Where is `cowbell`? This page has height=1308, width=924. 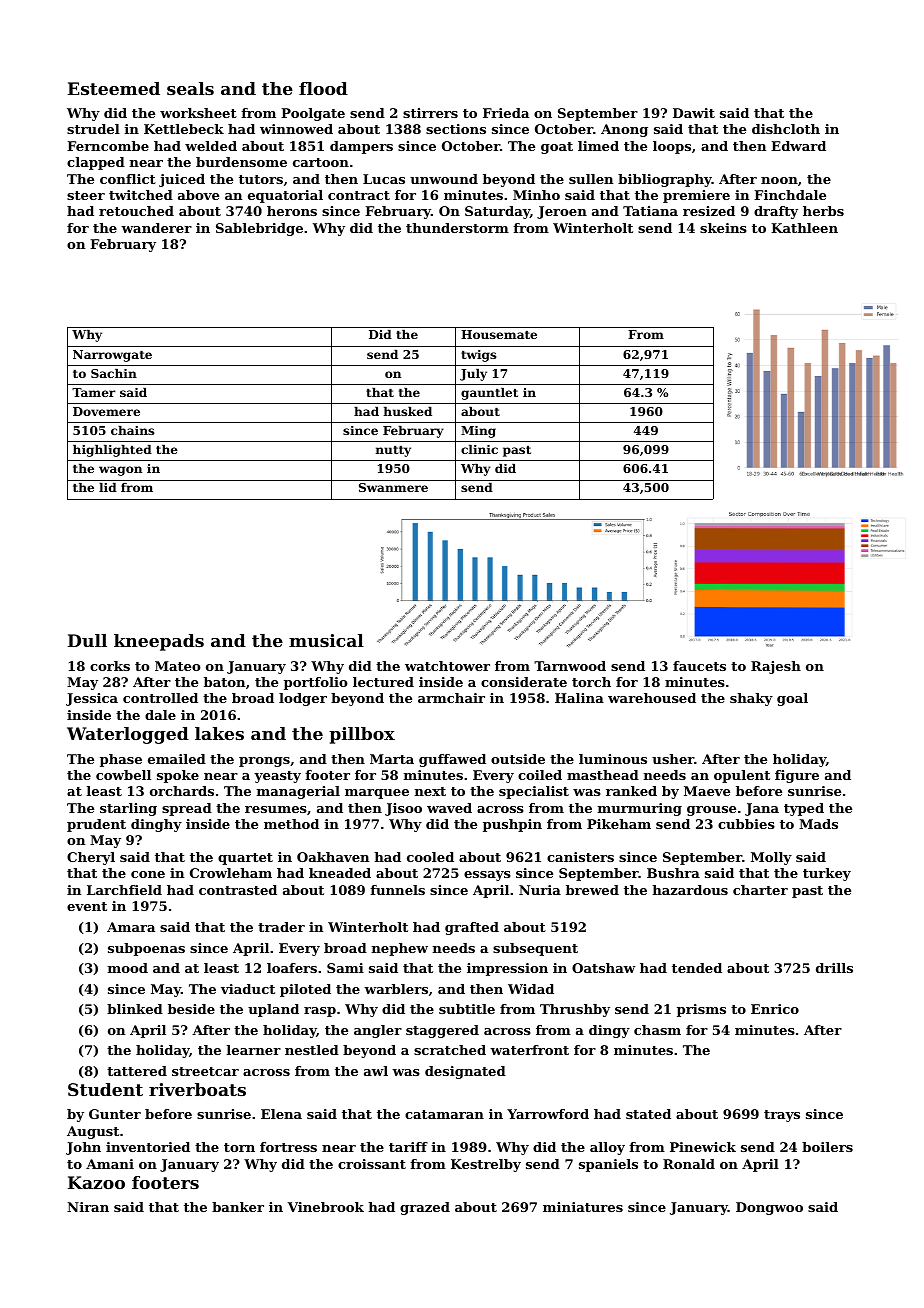 cowbell is located at coordinates (123, 775).
